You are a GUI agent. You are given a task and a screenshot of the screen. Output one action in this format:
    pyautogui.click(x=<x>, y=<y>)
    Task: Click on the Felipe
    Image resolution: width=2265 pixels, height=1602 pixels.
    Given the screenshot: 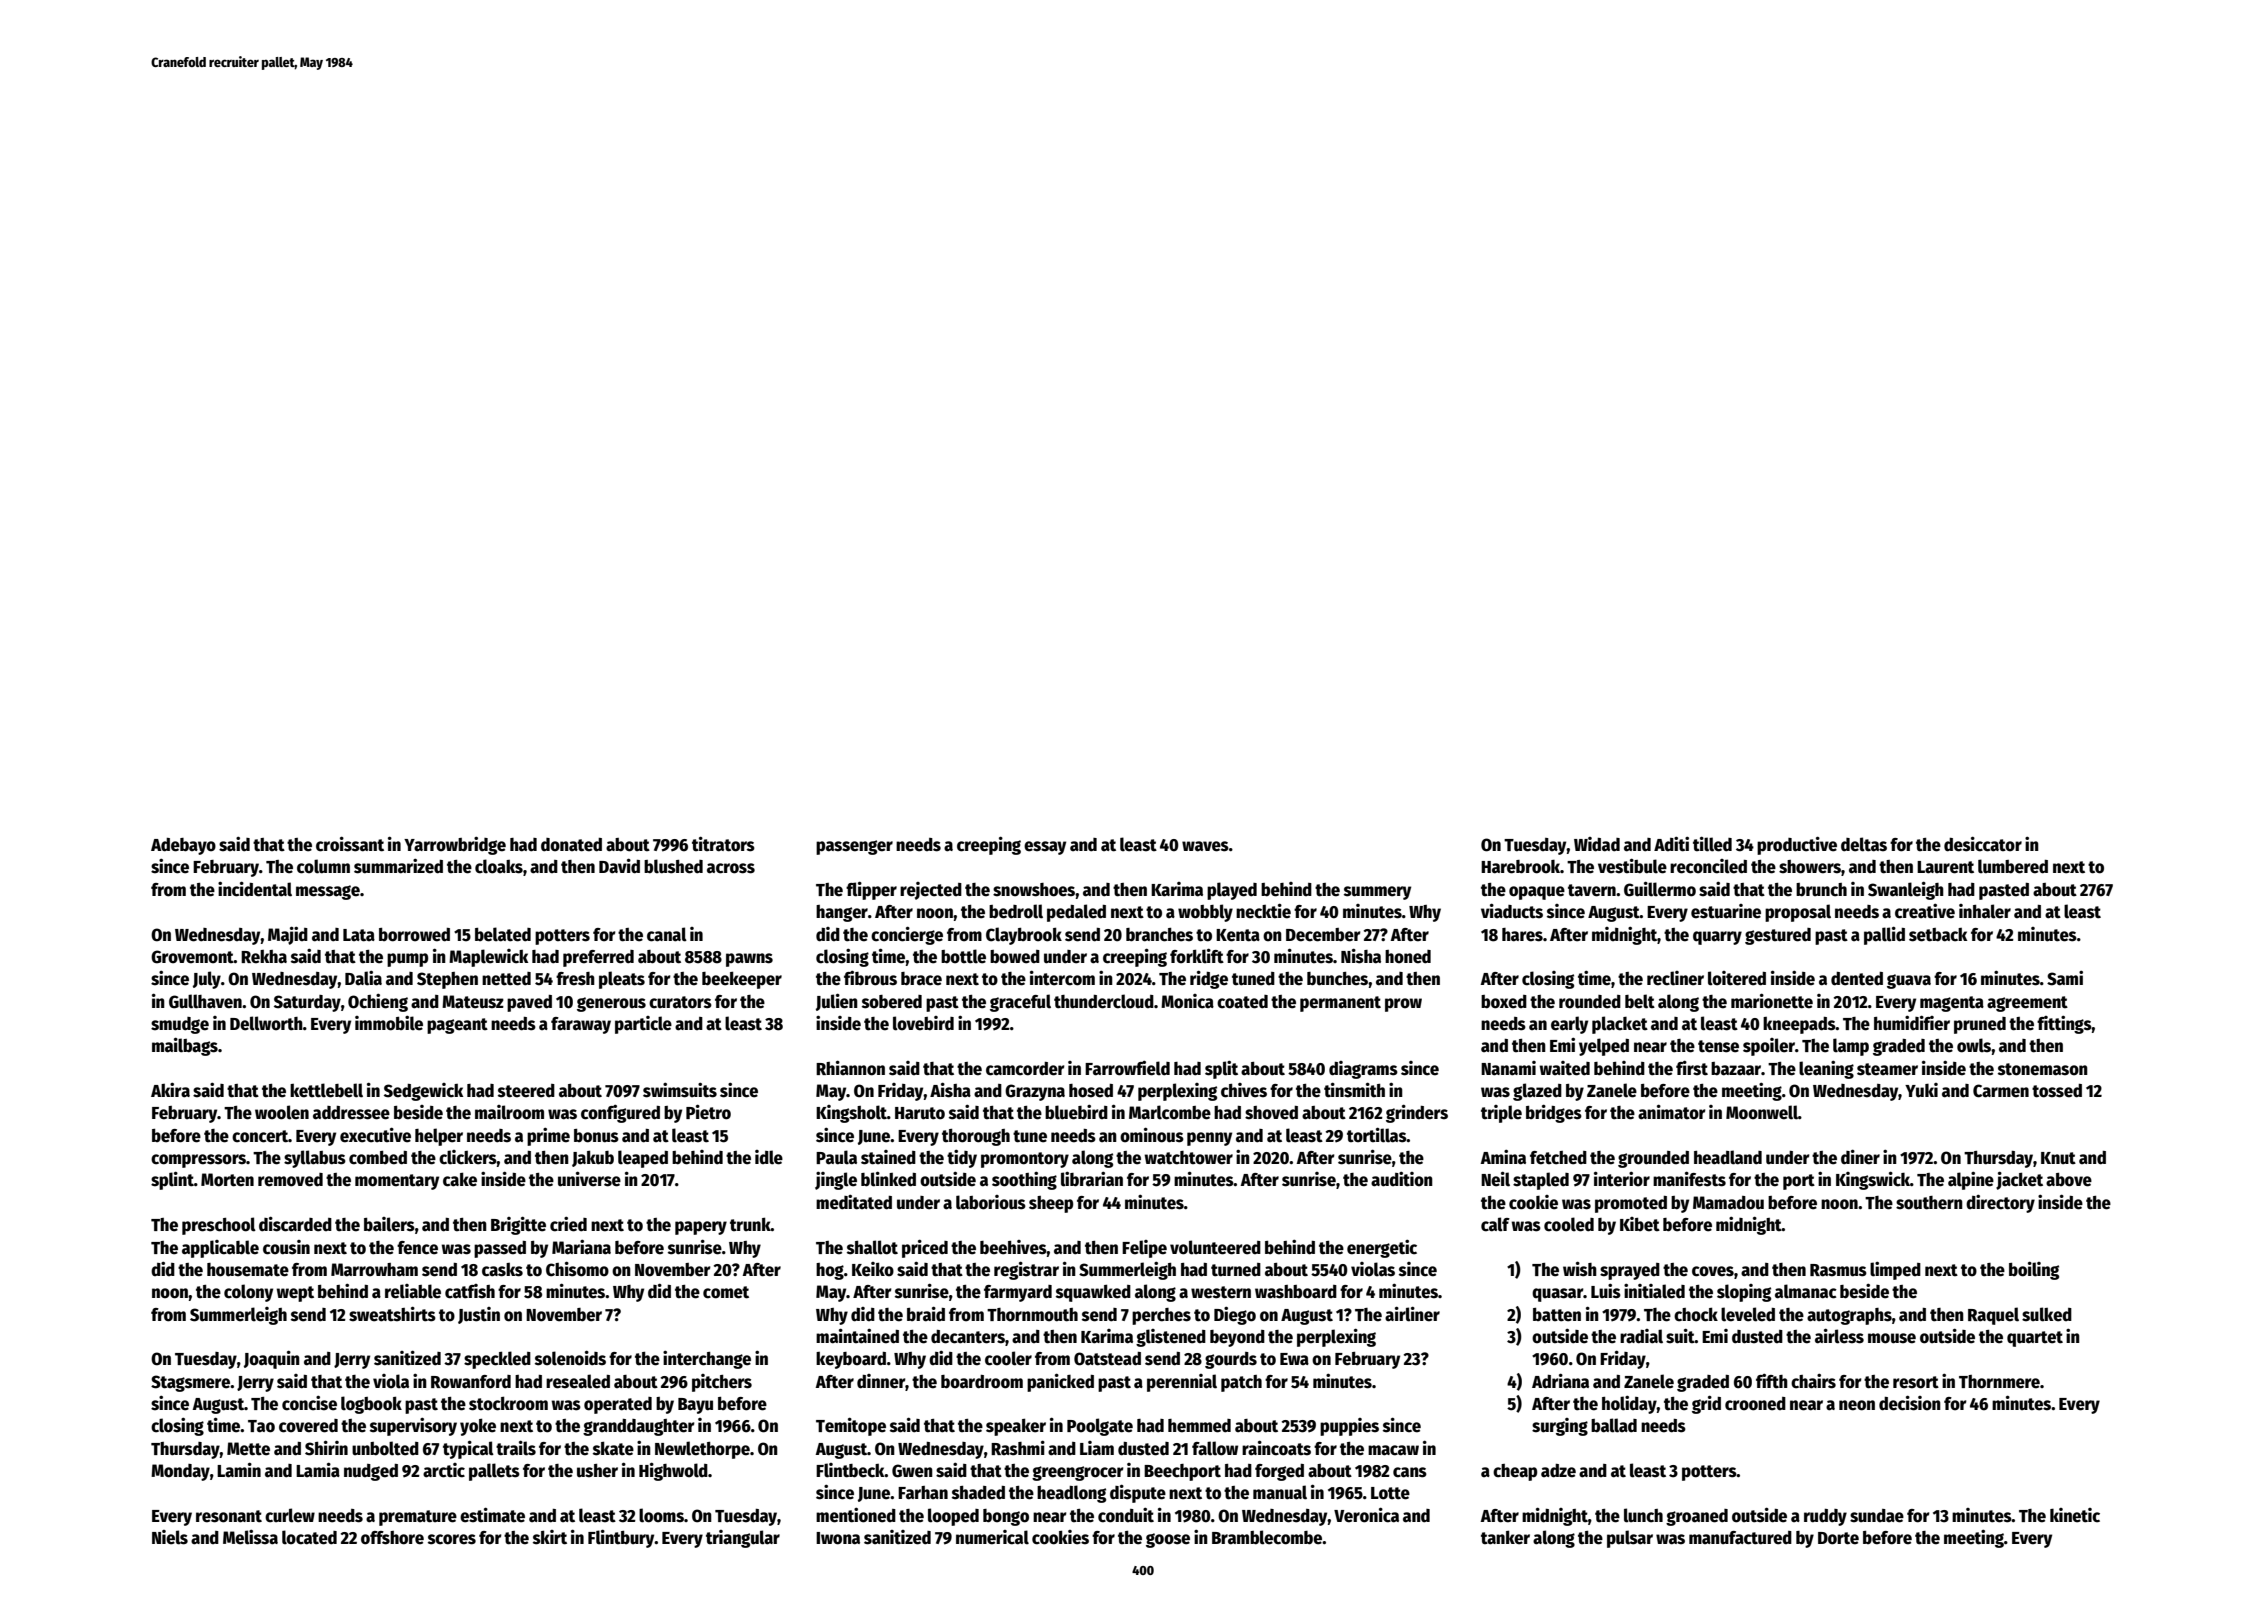 What is the action you would take?
    pyautogui.click(x=1144, y=1249)
